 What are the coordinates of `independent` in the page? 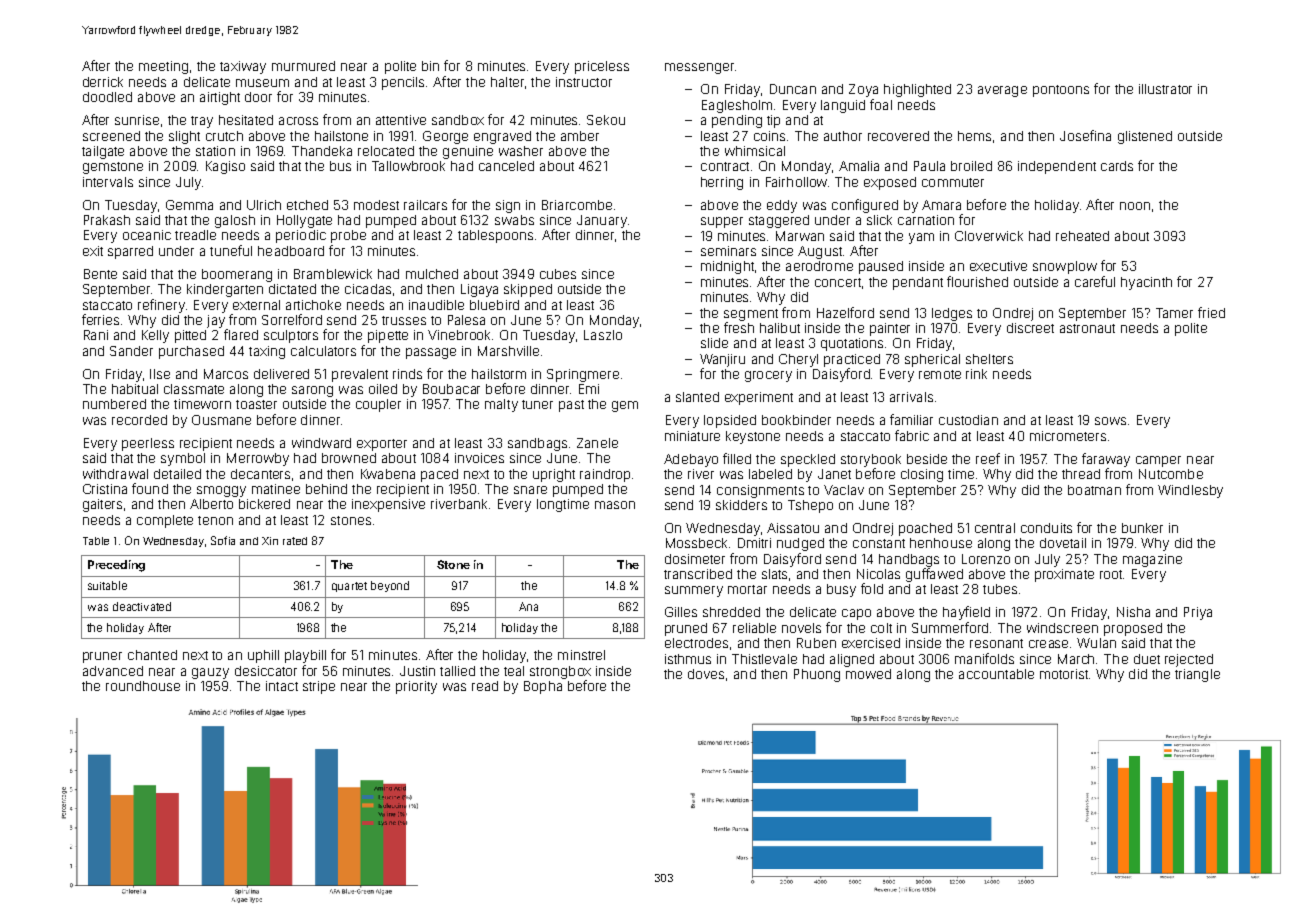 It's located at (1057, 167).
